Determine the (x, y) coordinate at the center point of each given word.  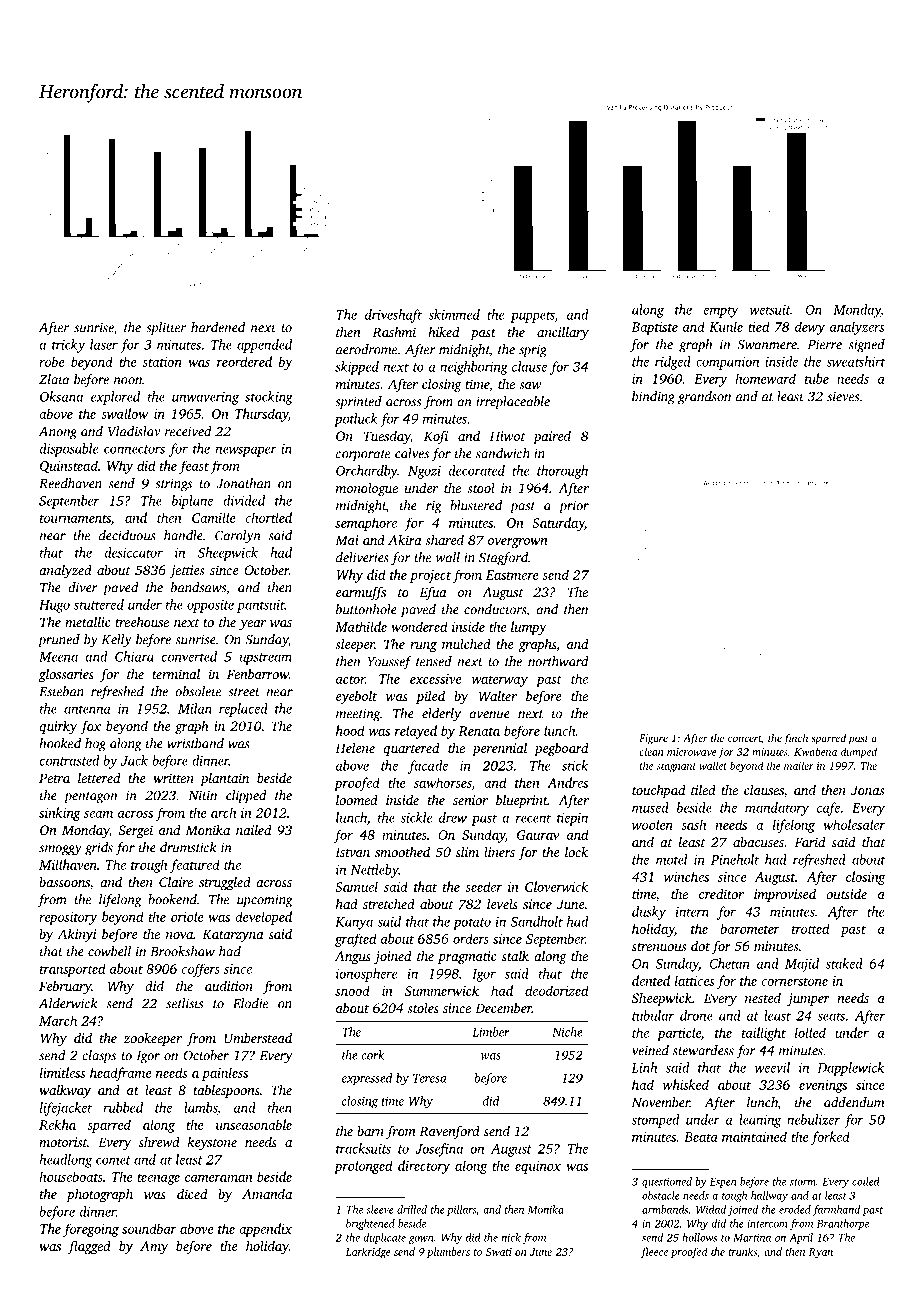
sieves (843, 396)
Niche (567, 1032)
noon (128, 381)
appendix (265, 1230)
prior (574, 507)
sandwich (503, 453)
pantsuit (261, 606)
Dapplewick (851, 1069)
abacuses (758, 842)
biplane (192, 502)
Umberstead (258, 1037)
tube (817, 378)
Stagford (503, 559)
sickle (416, 817)
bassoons (64, 882)
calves (412, 453)
